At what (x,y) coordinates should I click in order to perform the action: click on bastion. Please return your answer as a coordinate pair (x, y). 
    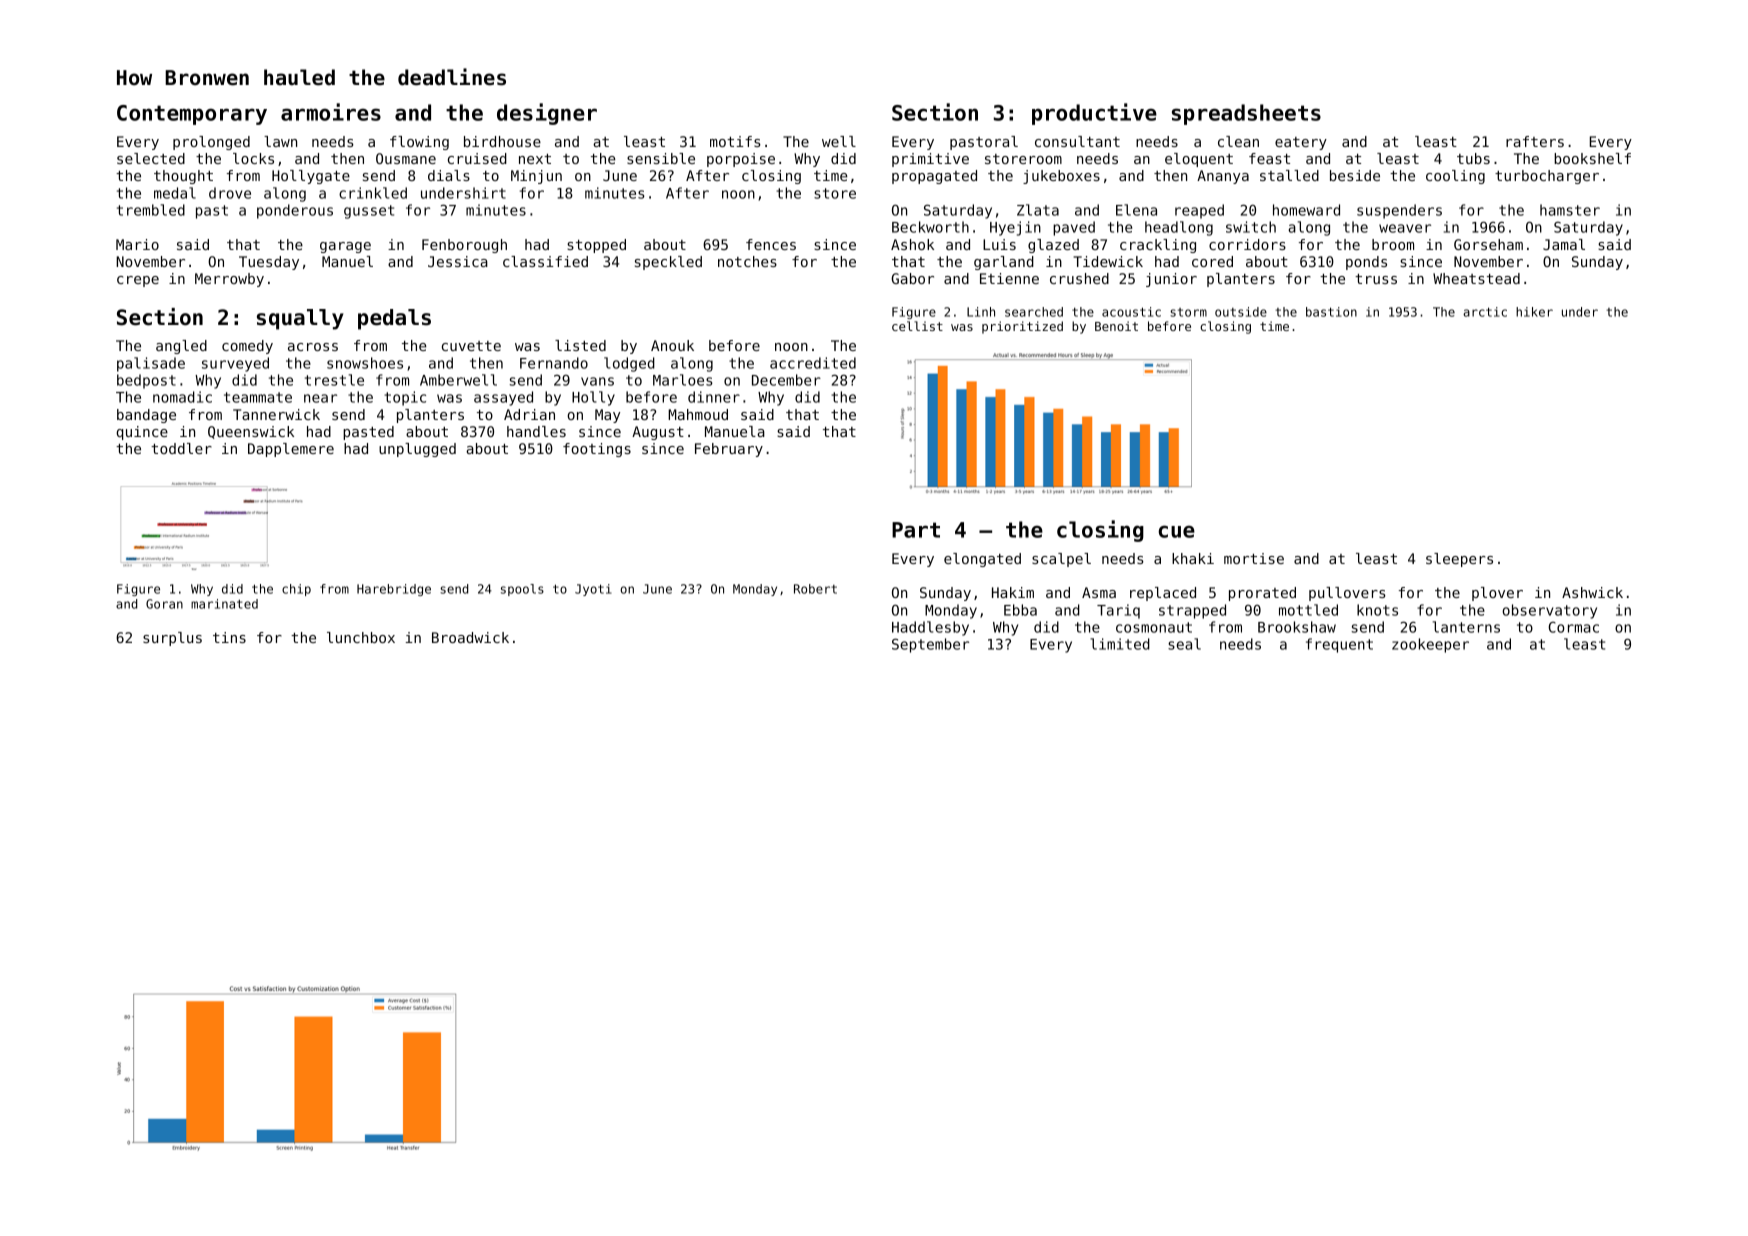
    Looking at the image, I should click on (1331, 312).
